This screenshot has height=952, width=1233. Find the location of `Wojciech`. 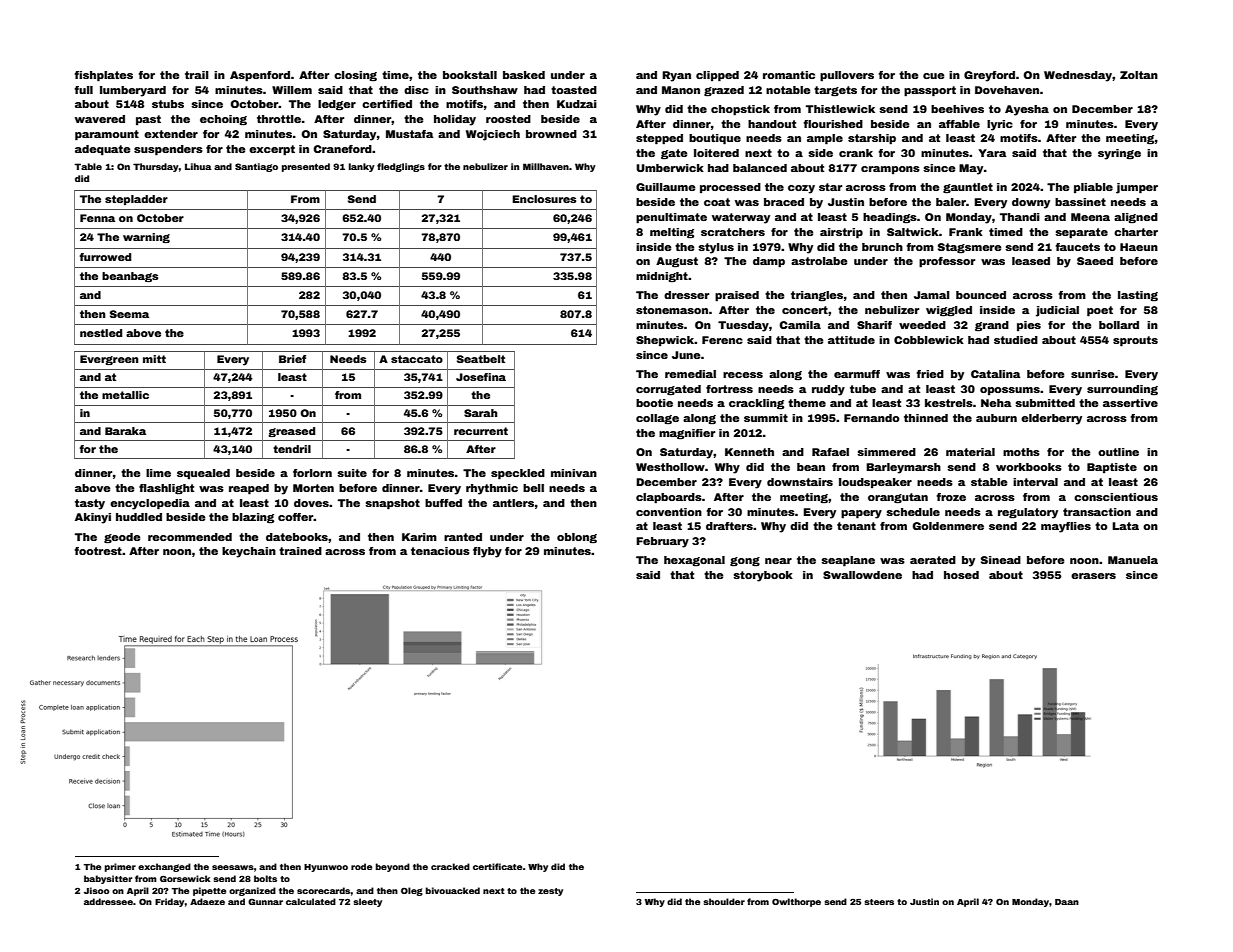

Wojciech is located at coordinates (493, 135).
